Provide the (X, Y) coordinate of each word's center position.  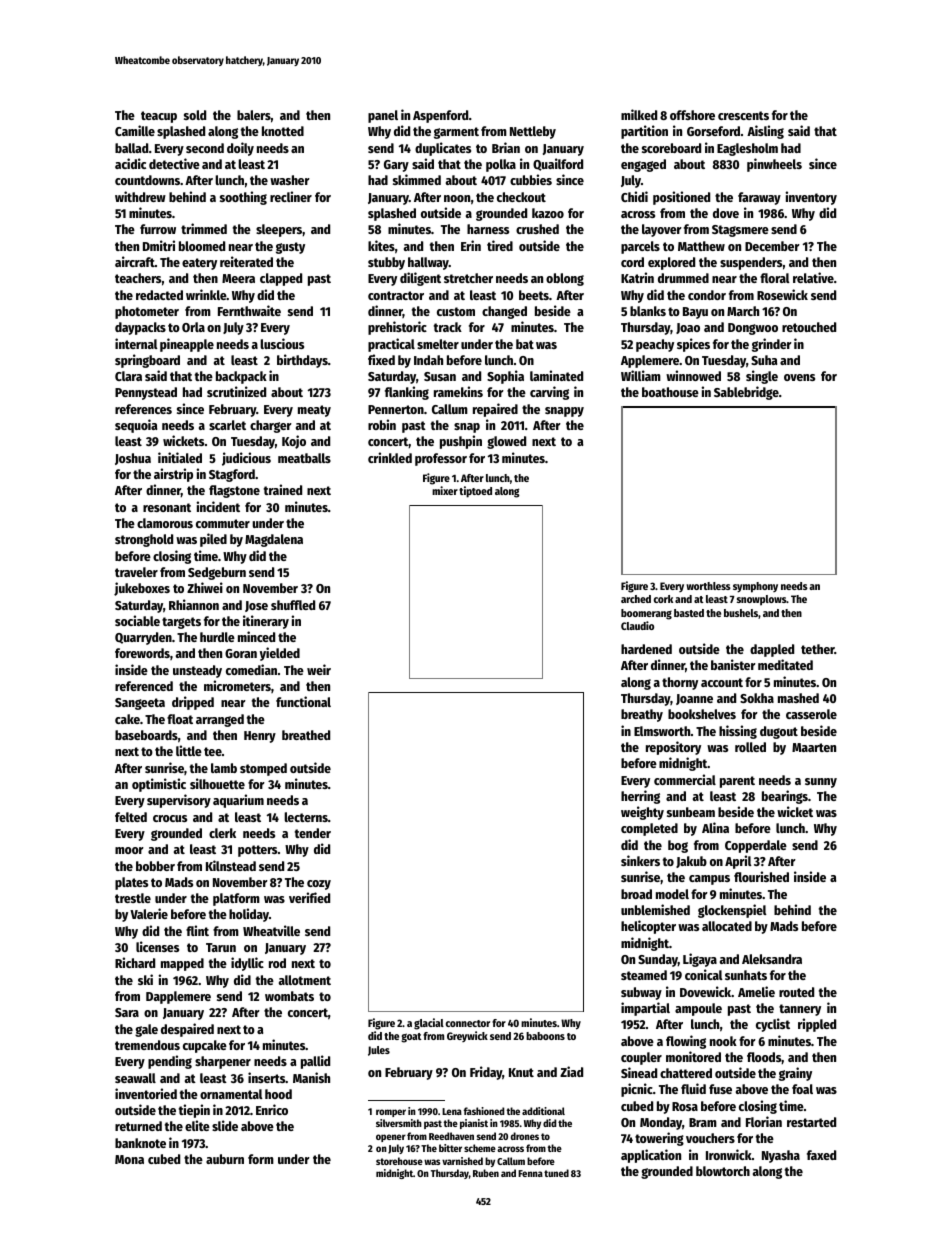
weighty (642, 813)
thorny (680, 683)
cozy (319, 885)
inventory (811, 198)
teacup (159, 117)
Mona (129, 1159)
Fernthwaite (249, 310)
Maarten (814, 747)
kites (381, 245)
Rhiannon (194, 604)
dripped (193, 703)
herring (640, 797)
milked (639, 114)
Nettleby (533, 132)
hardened (646, 649)
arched (636, 599)
